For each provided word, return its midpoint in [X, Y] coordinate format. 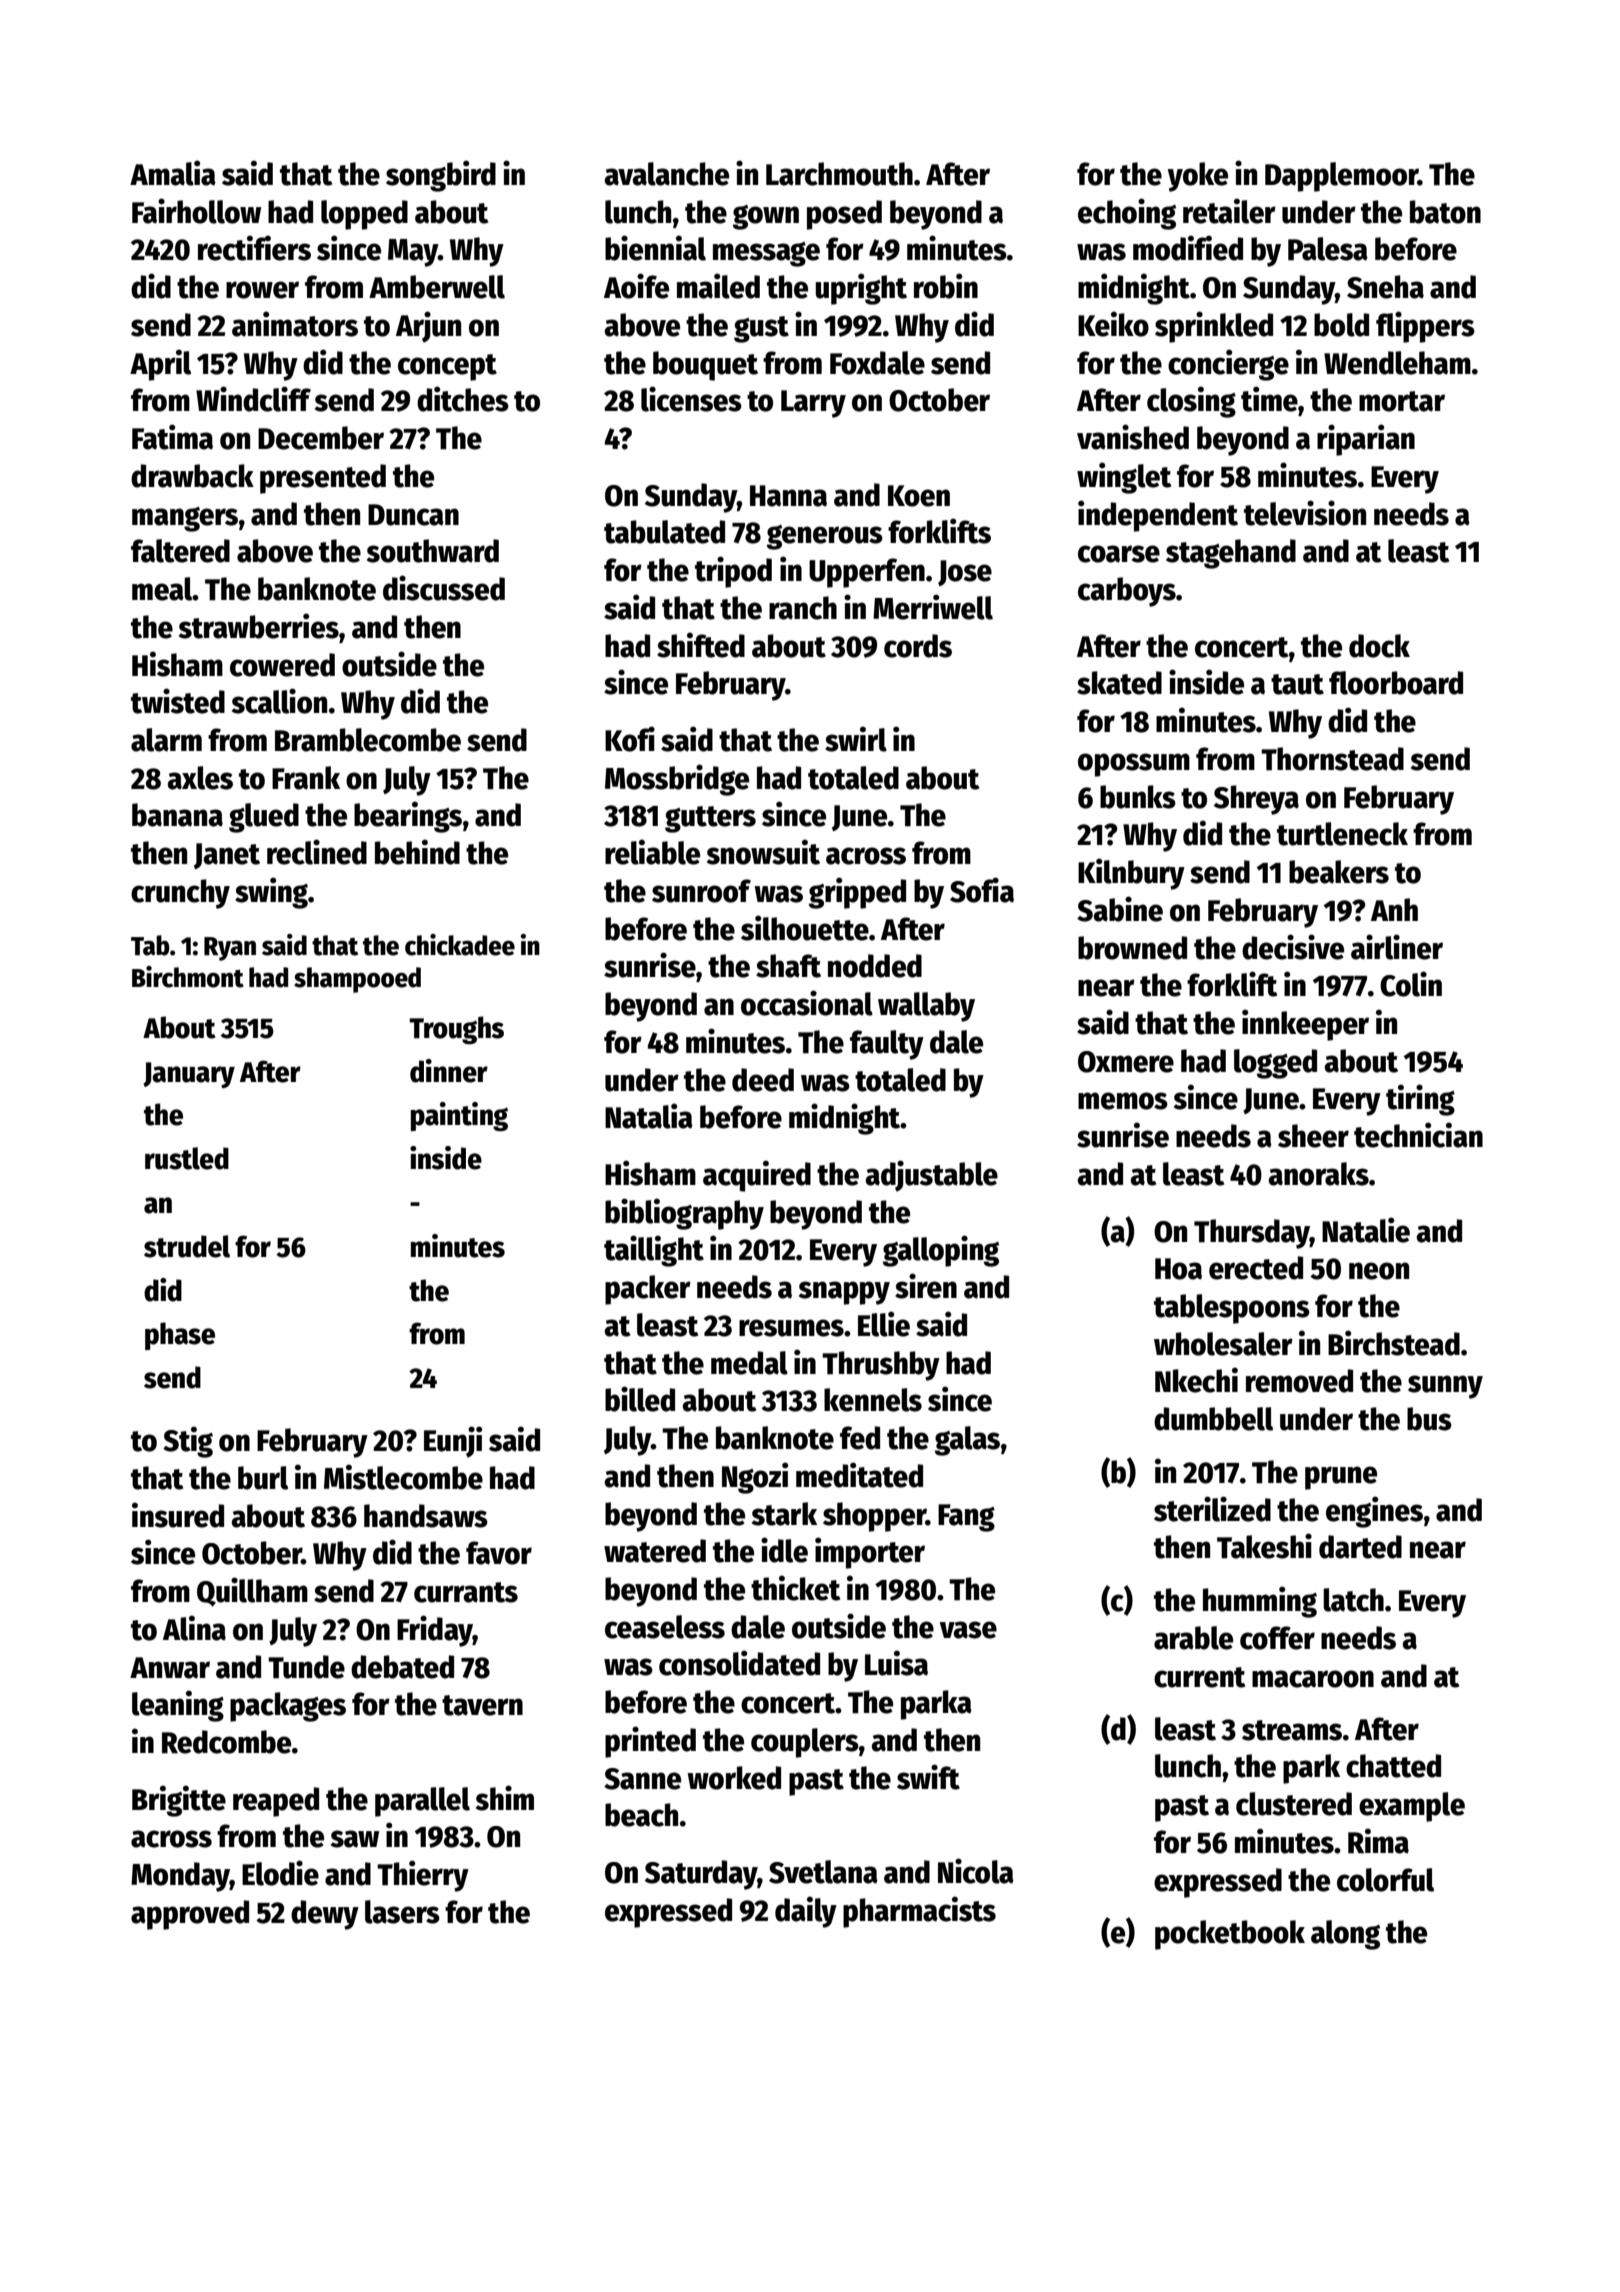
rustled [187, 1158]
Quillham [252, 1592]
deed [763, 1080]
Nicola [976, 1871]
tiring [1420, 1100]
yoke [1198, 177]
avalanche [666, 174]
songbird [441, 176]
